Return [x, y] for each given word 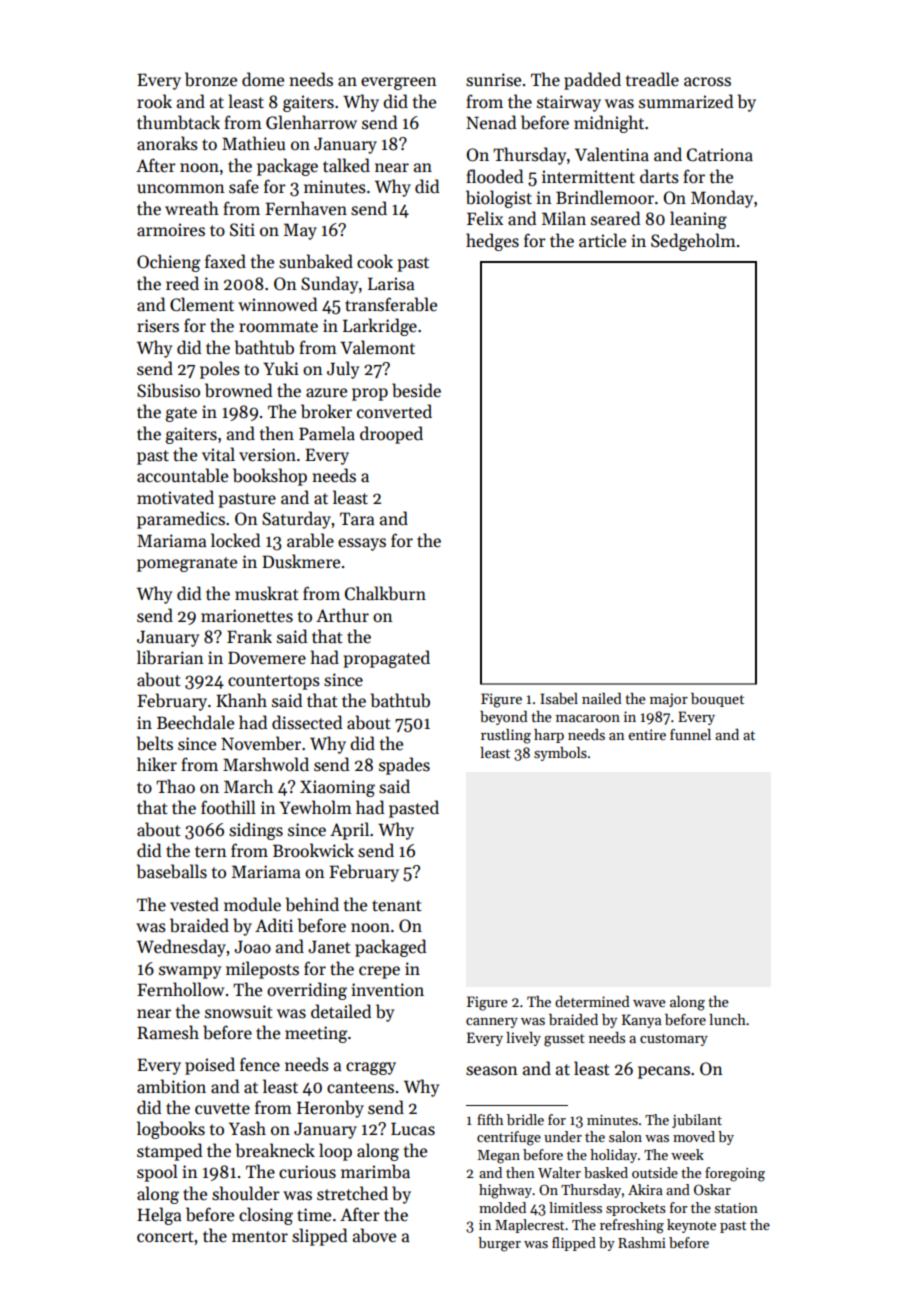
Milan [564, 218]
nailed [602, 698]
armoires [171, 230]
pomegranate [187, 564]
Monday [722, 199]
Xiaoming [337, 788]
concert [165, 1237]
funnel [690, 734]
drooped [391, 435]
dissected [307, 722]
